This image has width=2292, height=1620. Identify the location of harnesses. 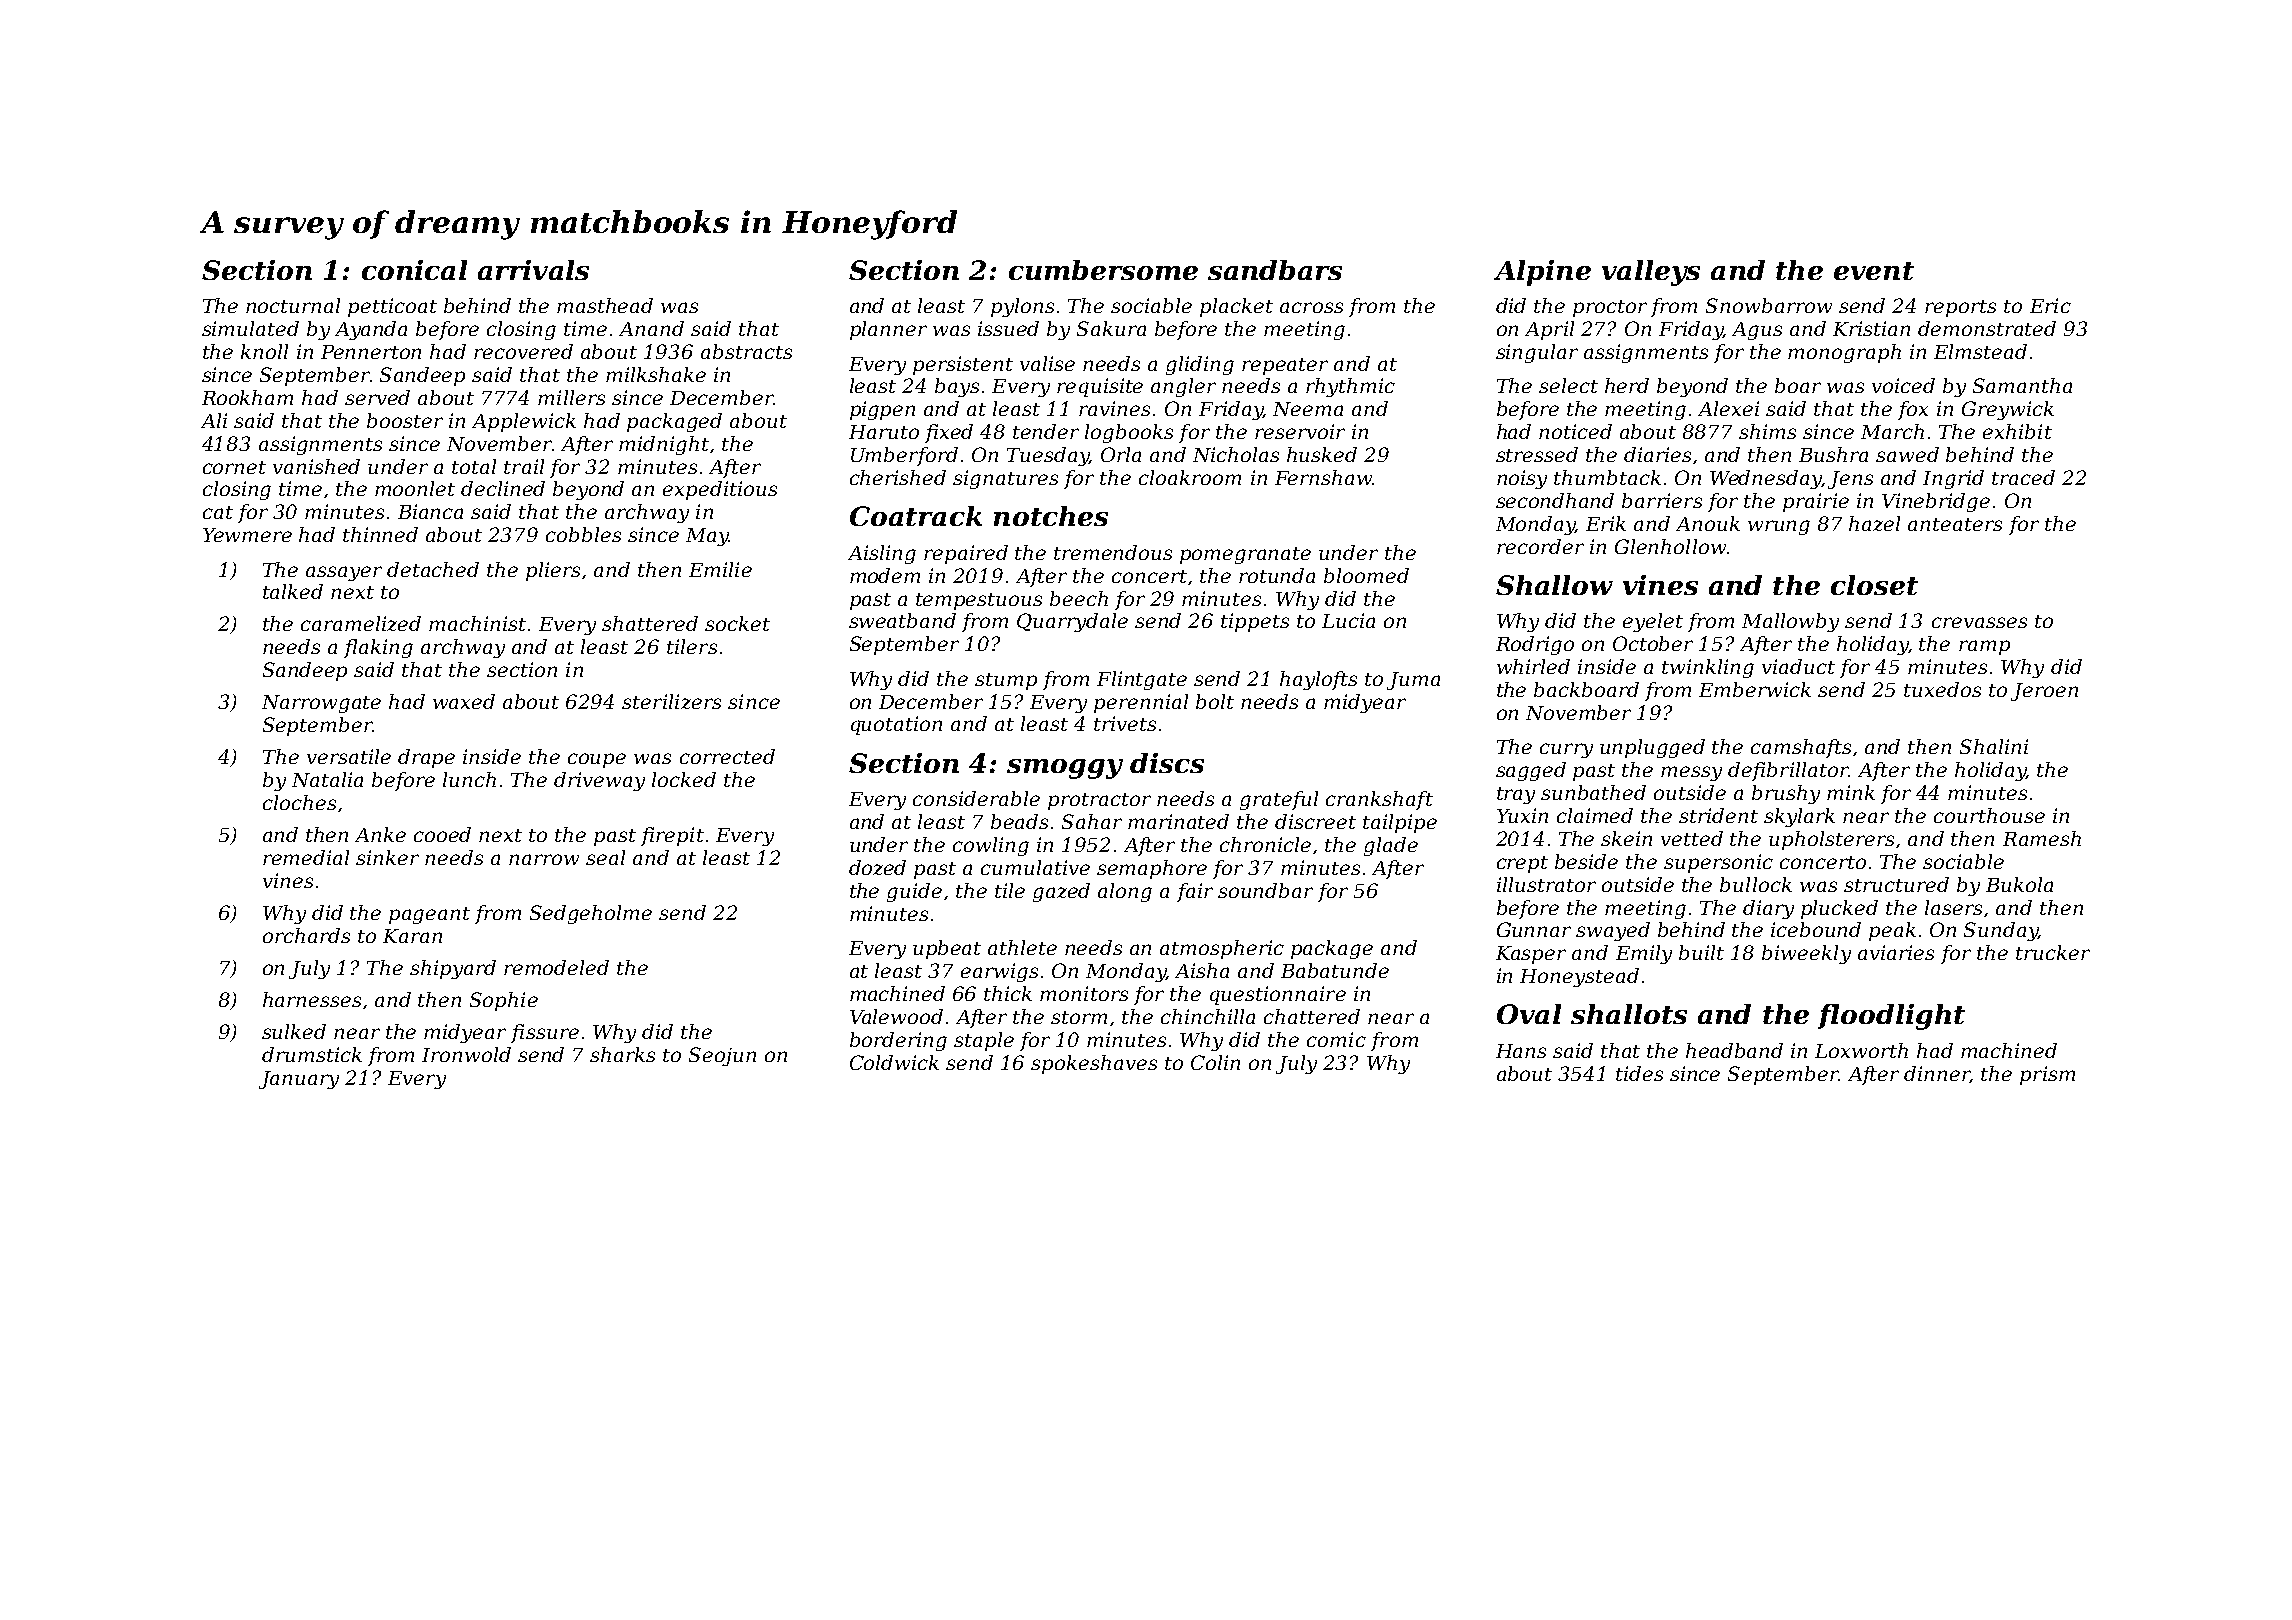
(312, 999).
